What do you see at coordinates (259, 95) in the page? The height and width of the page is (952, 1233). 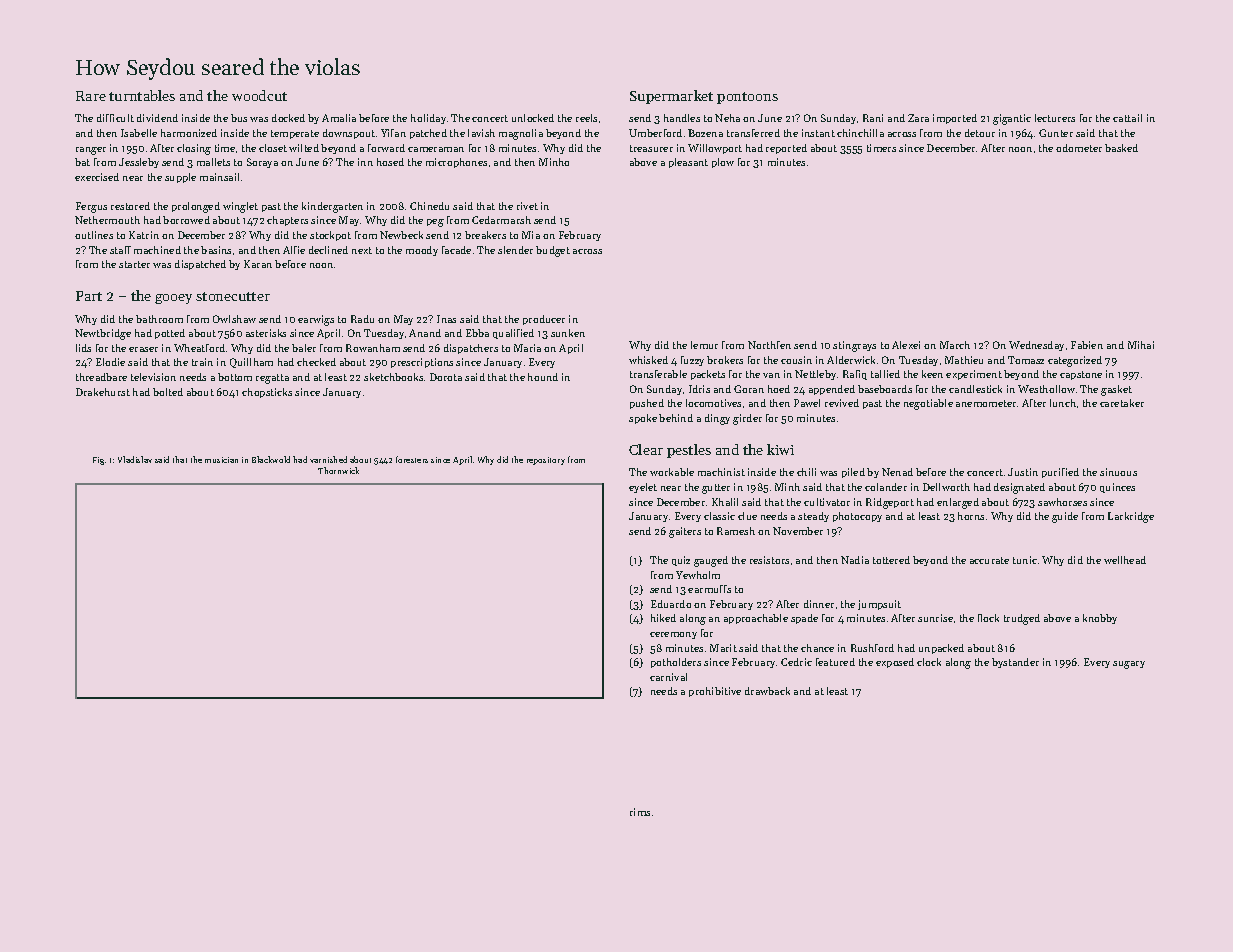 I see `woodcut` at bounding box center [259, 95].
